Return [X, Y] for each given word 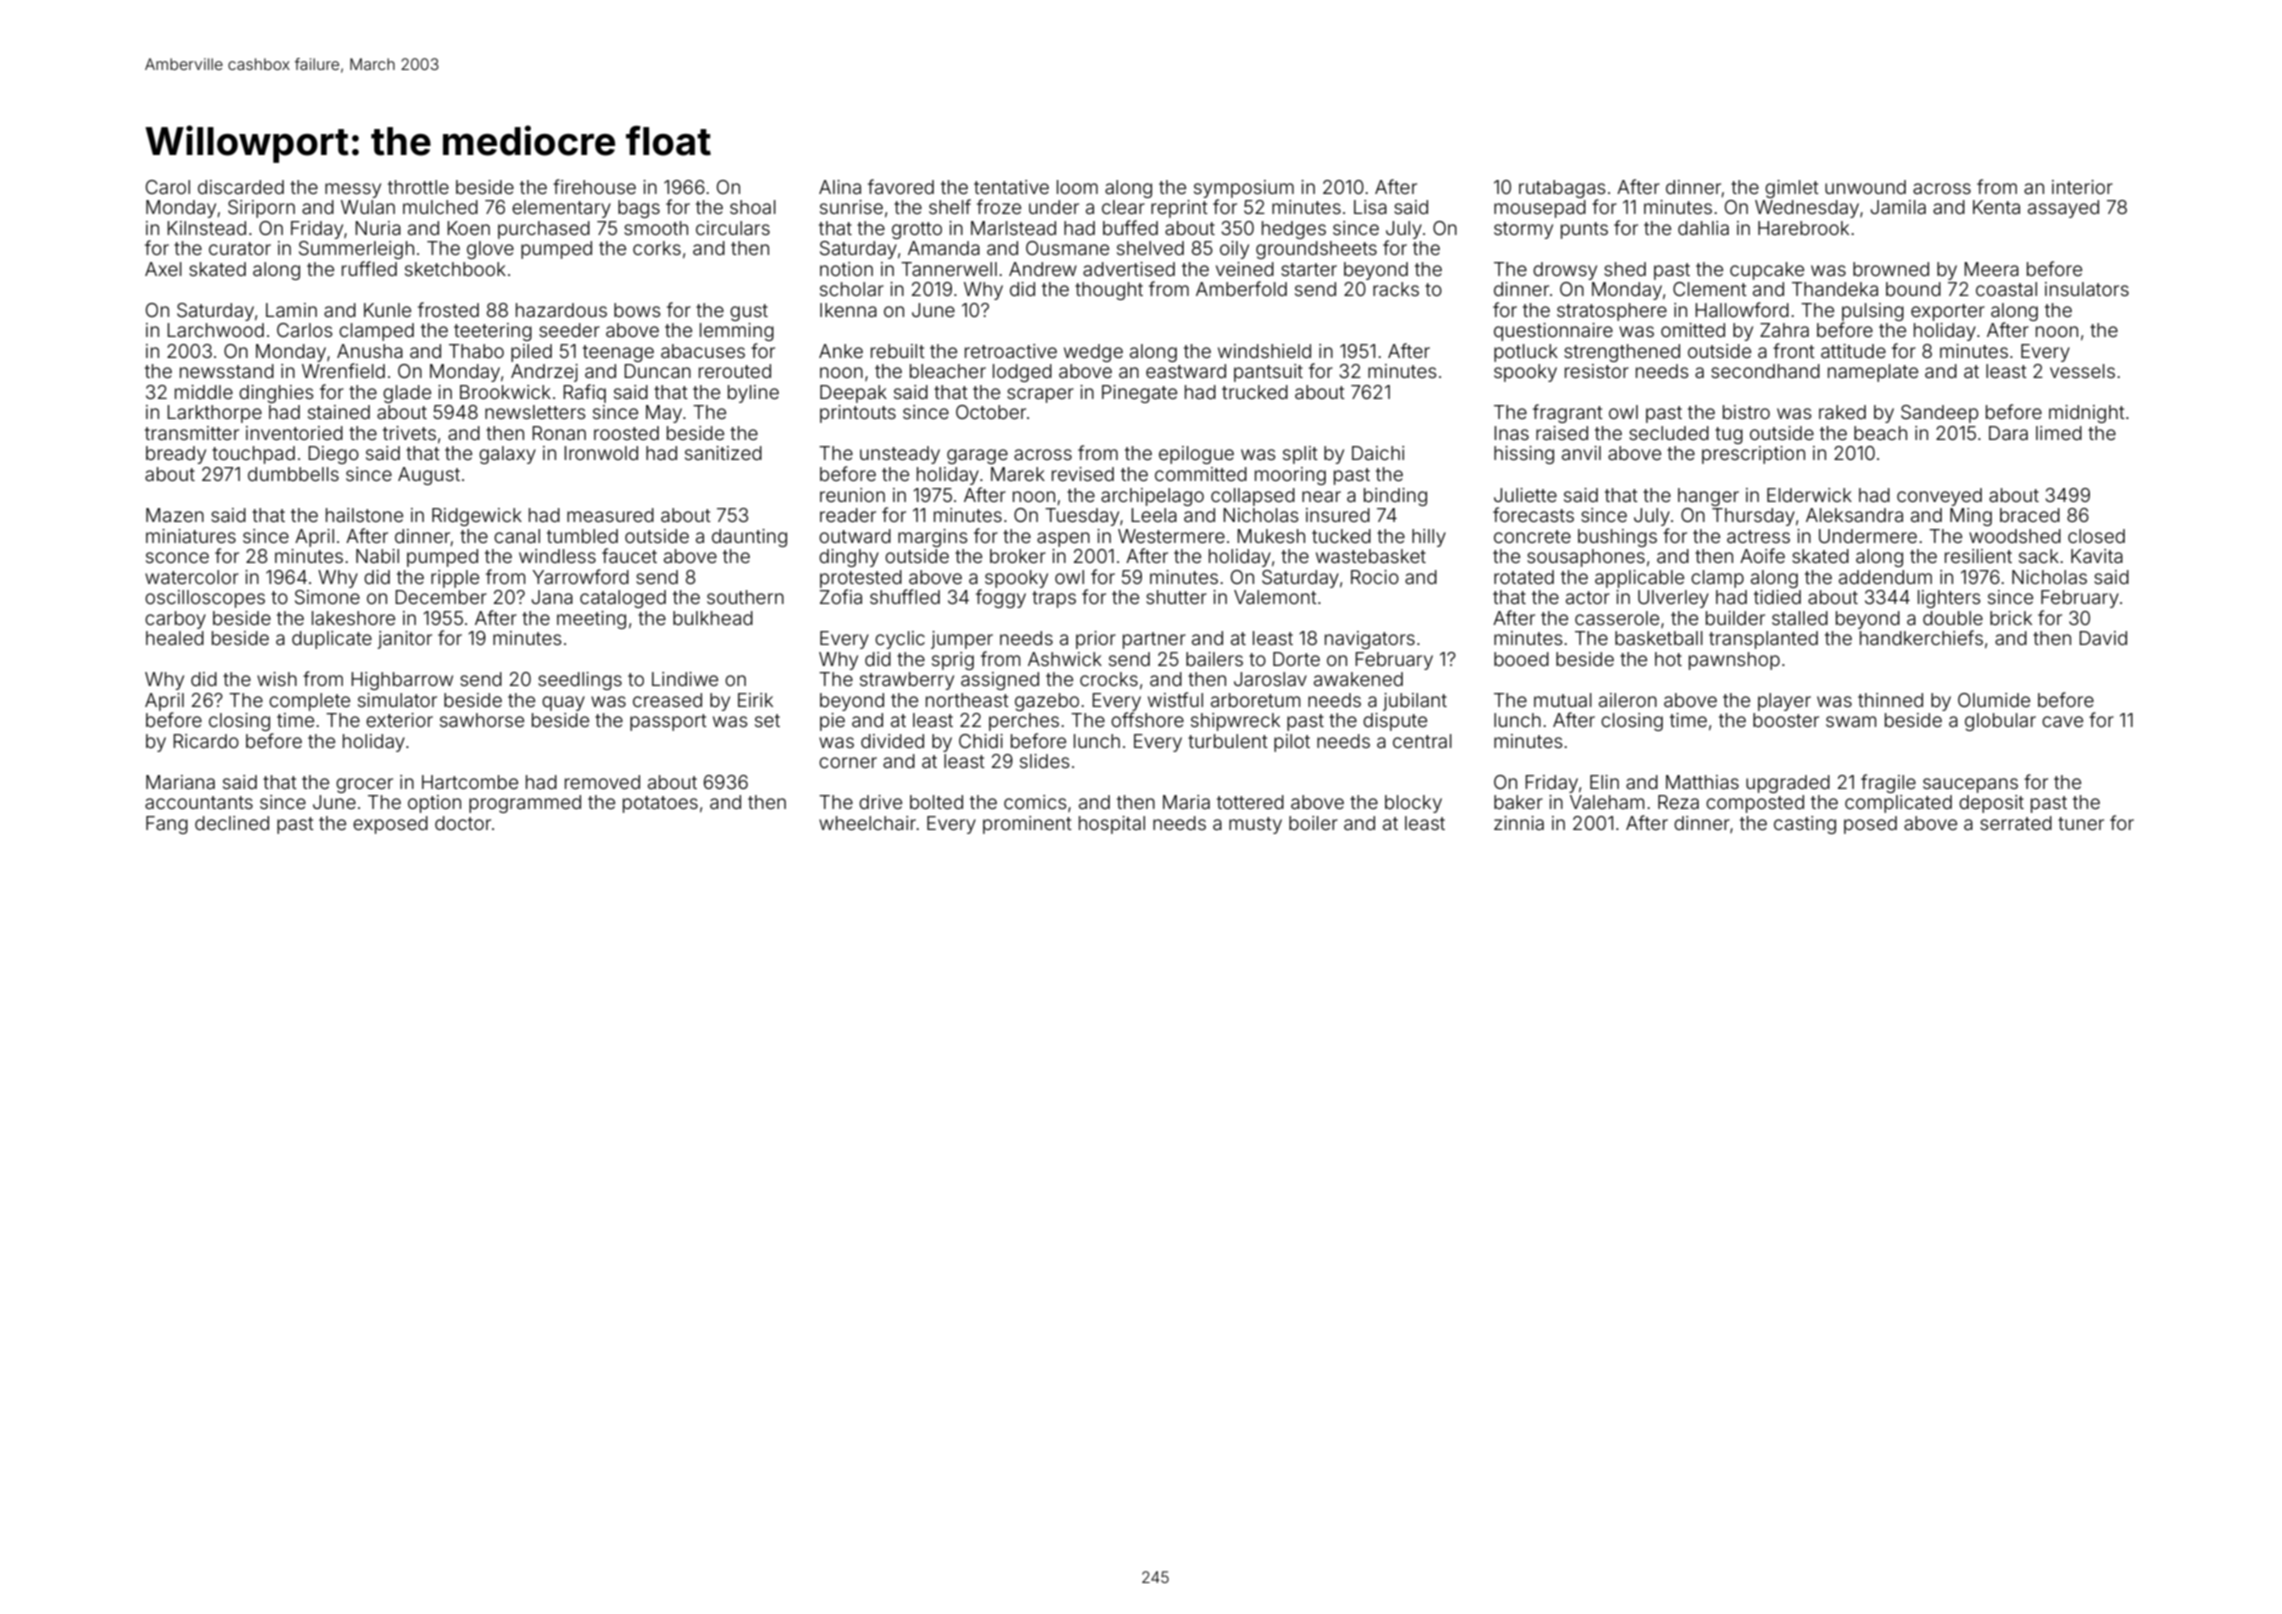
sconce [177, 557]
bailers [1214, 659]
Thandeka [1835, 289]
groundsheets [1316, 250]
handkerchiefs [1921, 637]
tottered [1250, 802]
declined [232, 823]
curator [240, 248]
